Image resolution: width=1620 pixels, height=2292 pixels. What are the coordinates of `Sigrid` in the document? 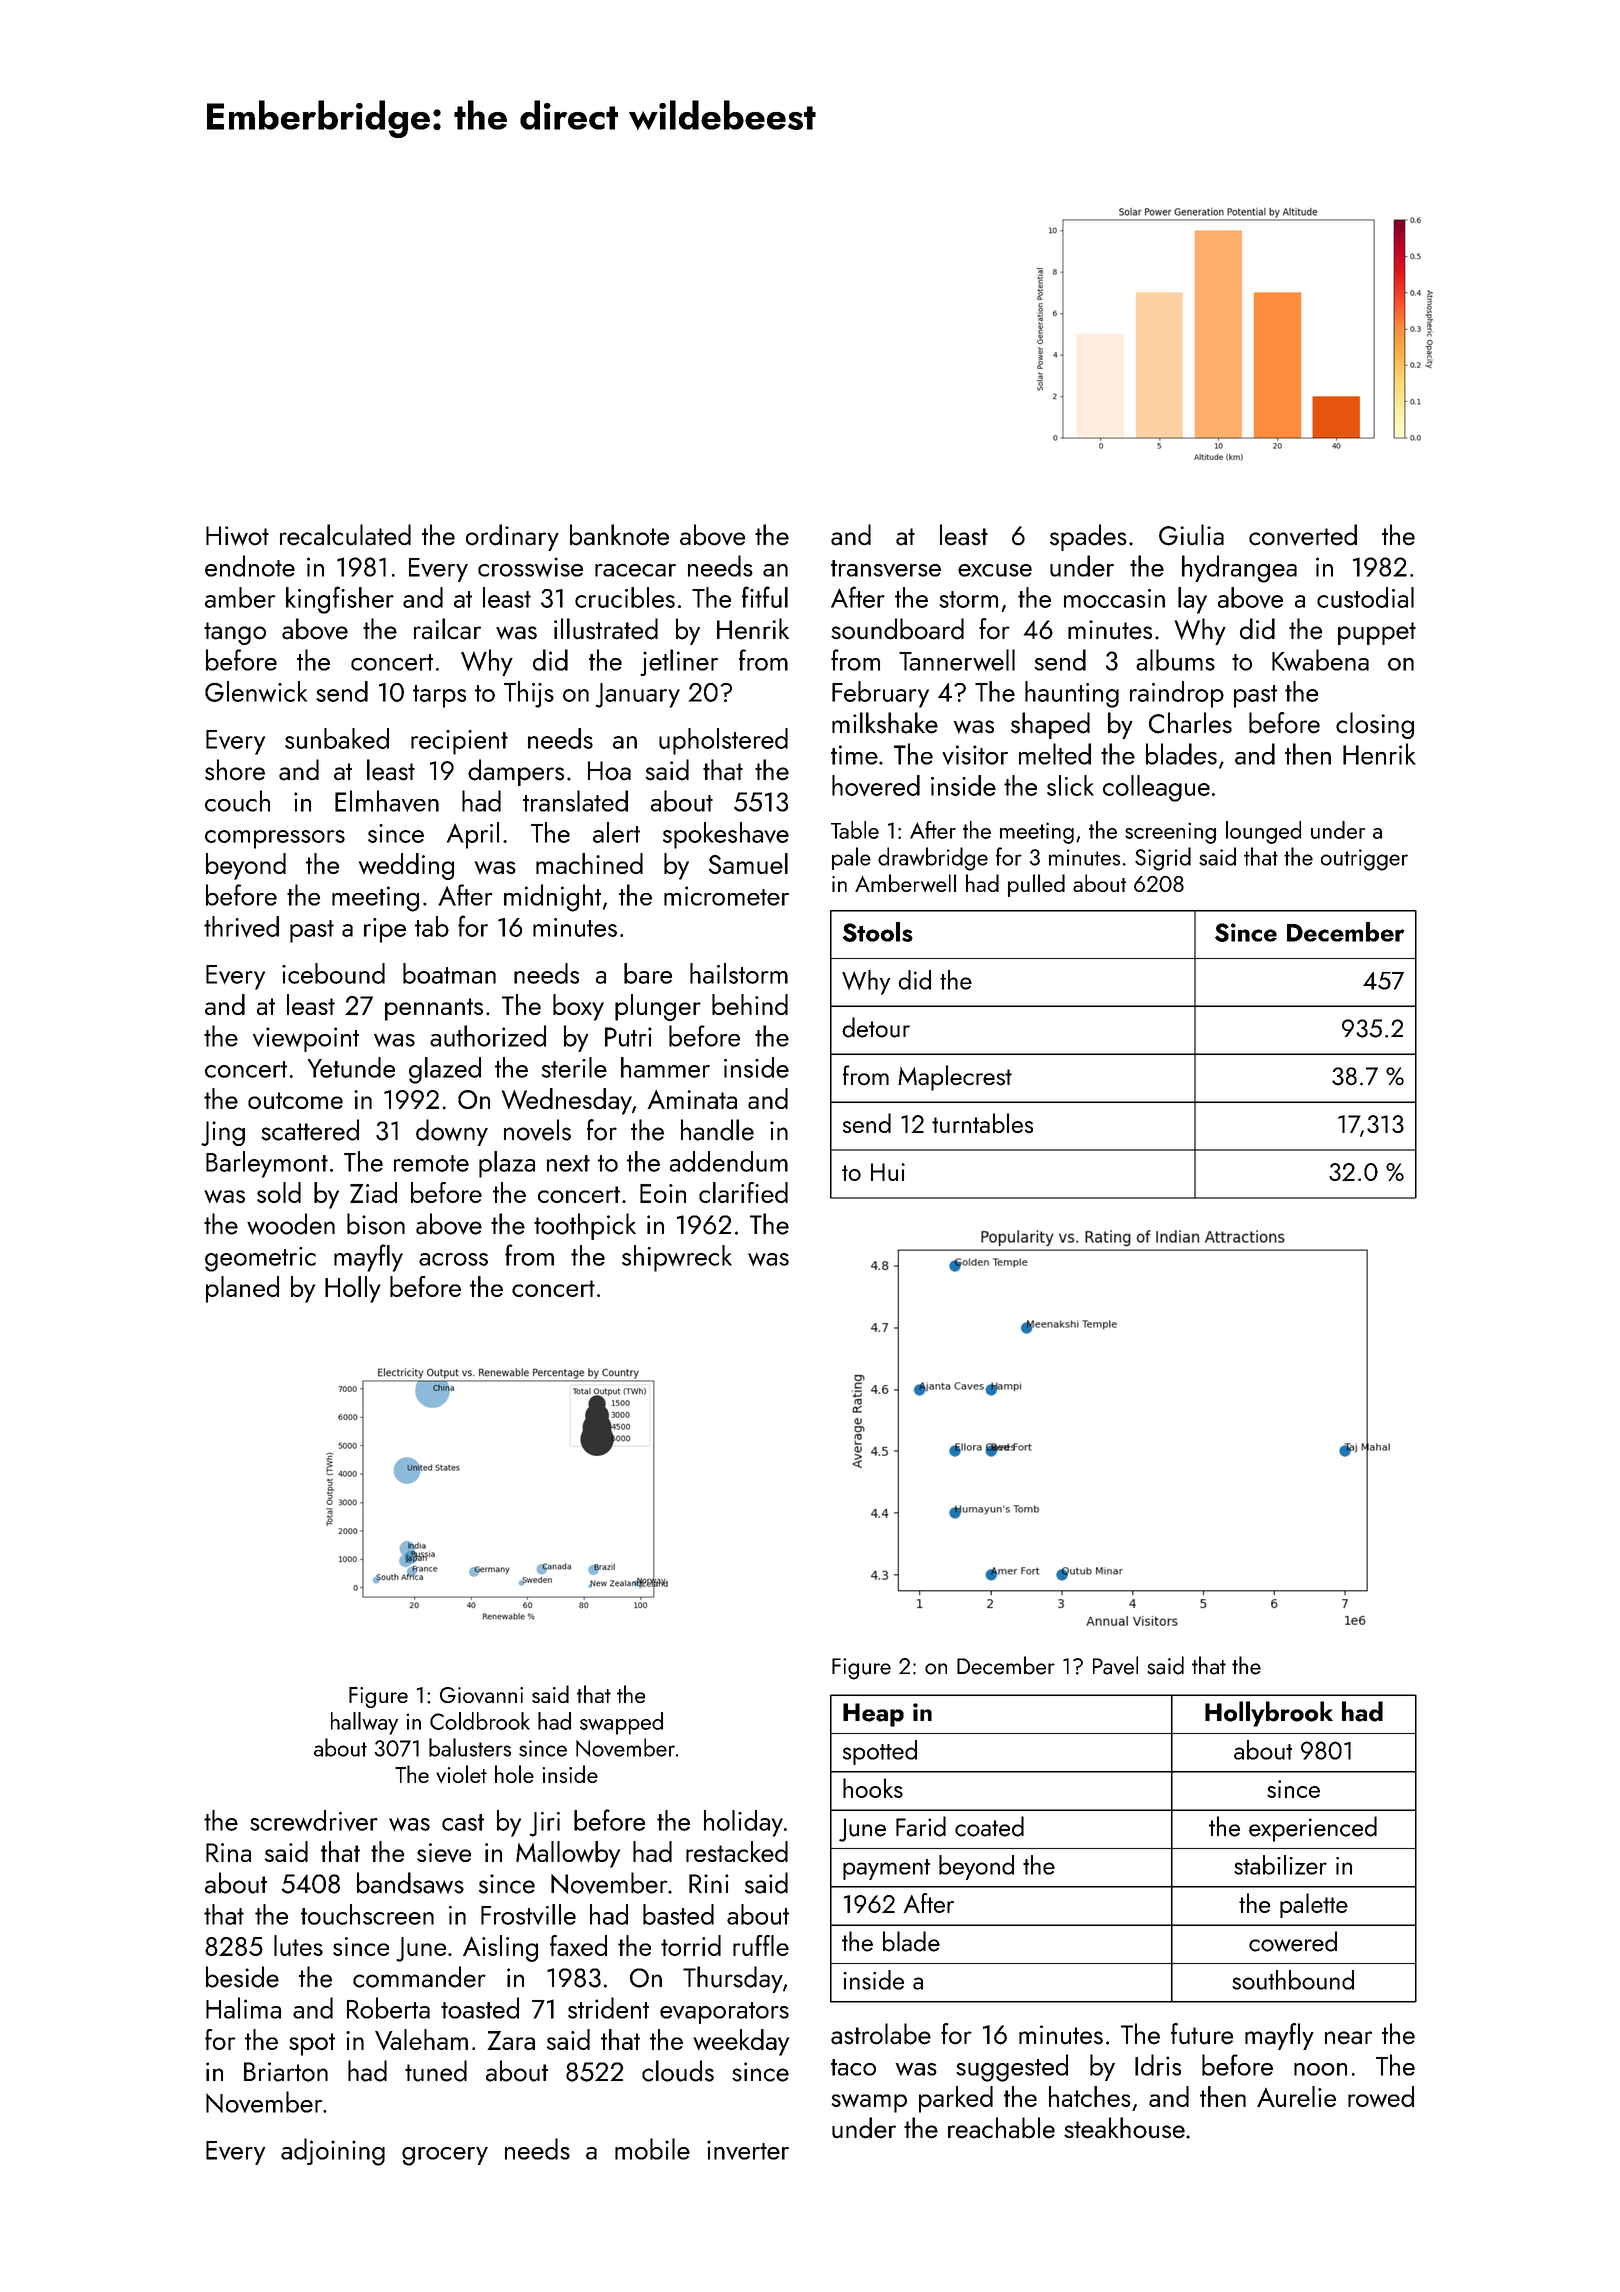 It's located at (1163, 859).
